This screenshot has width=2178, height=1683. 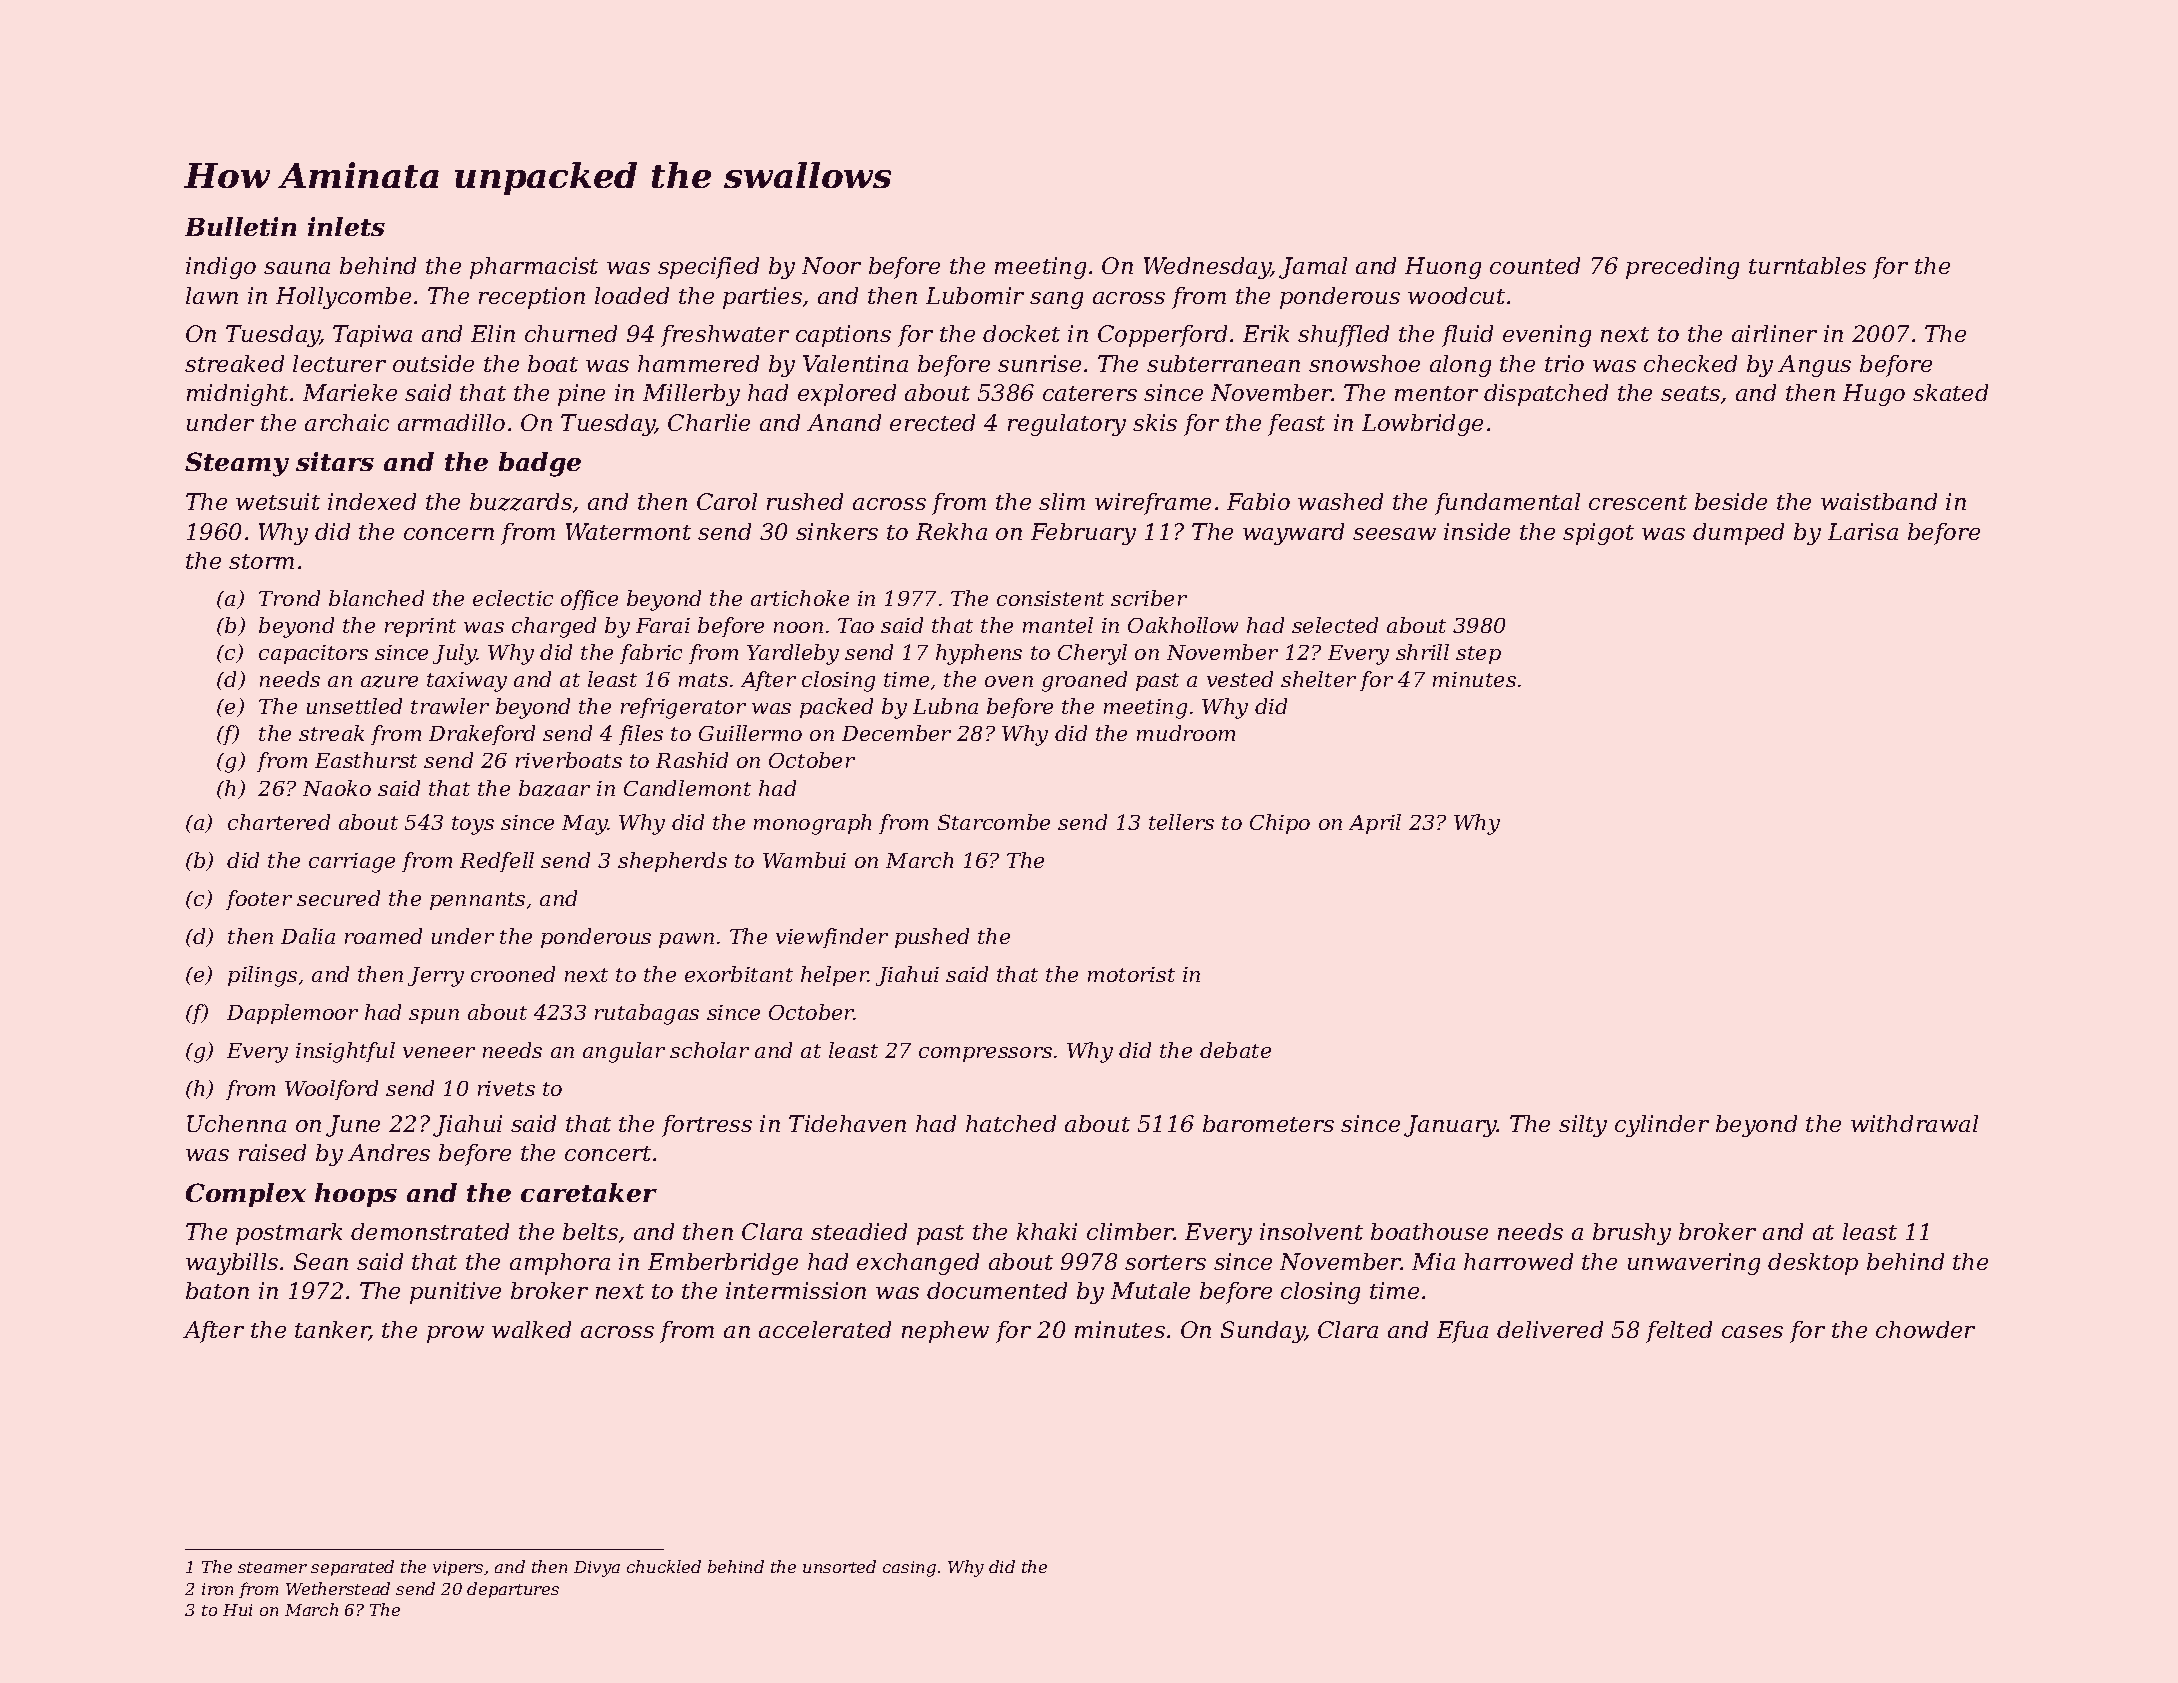 I want to click on Noor, so click(x=831, y=265).
